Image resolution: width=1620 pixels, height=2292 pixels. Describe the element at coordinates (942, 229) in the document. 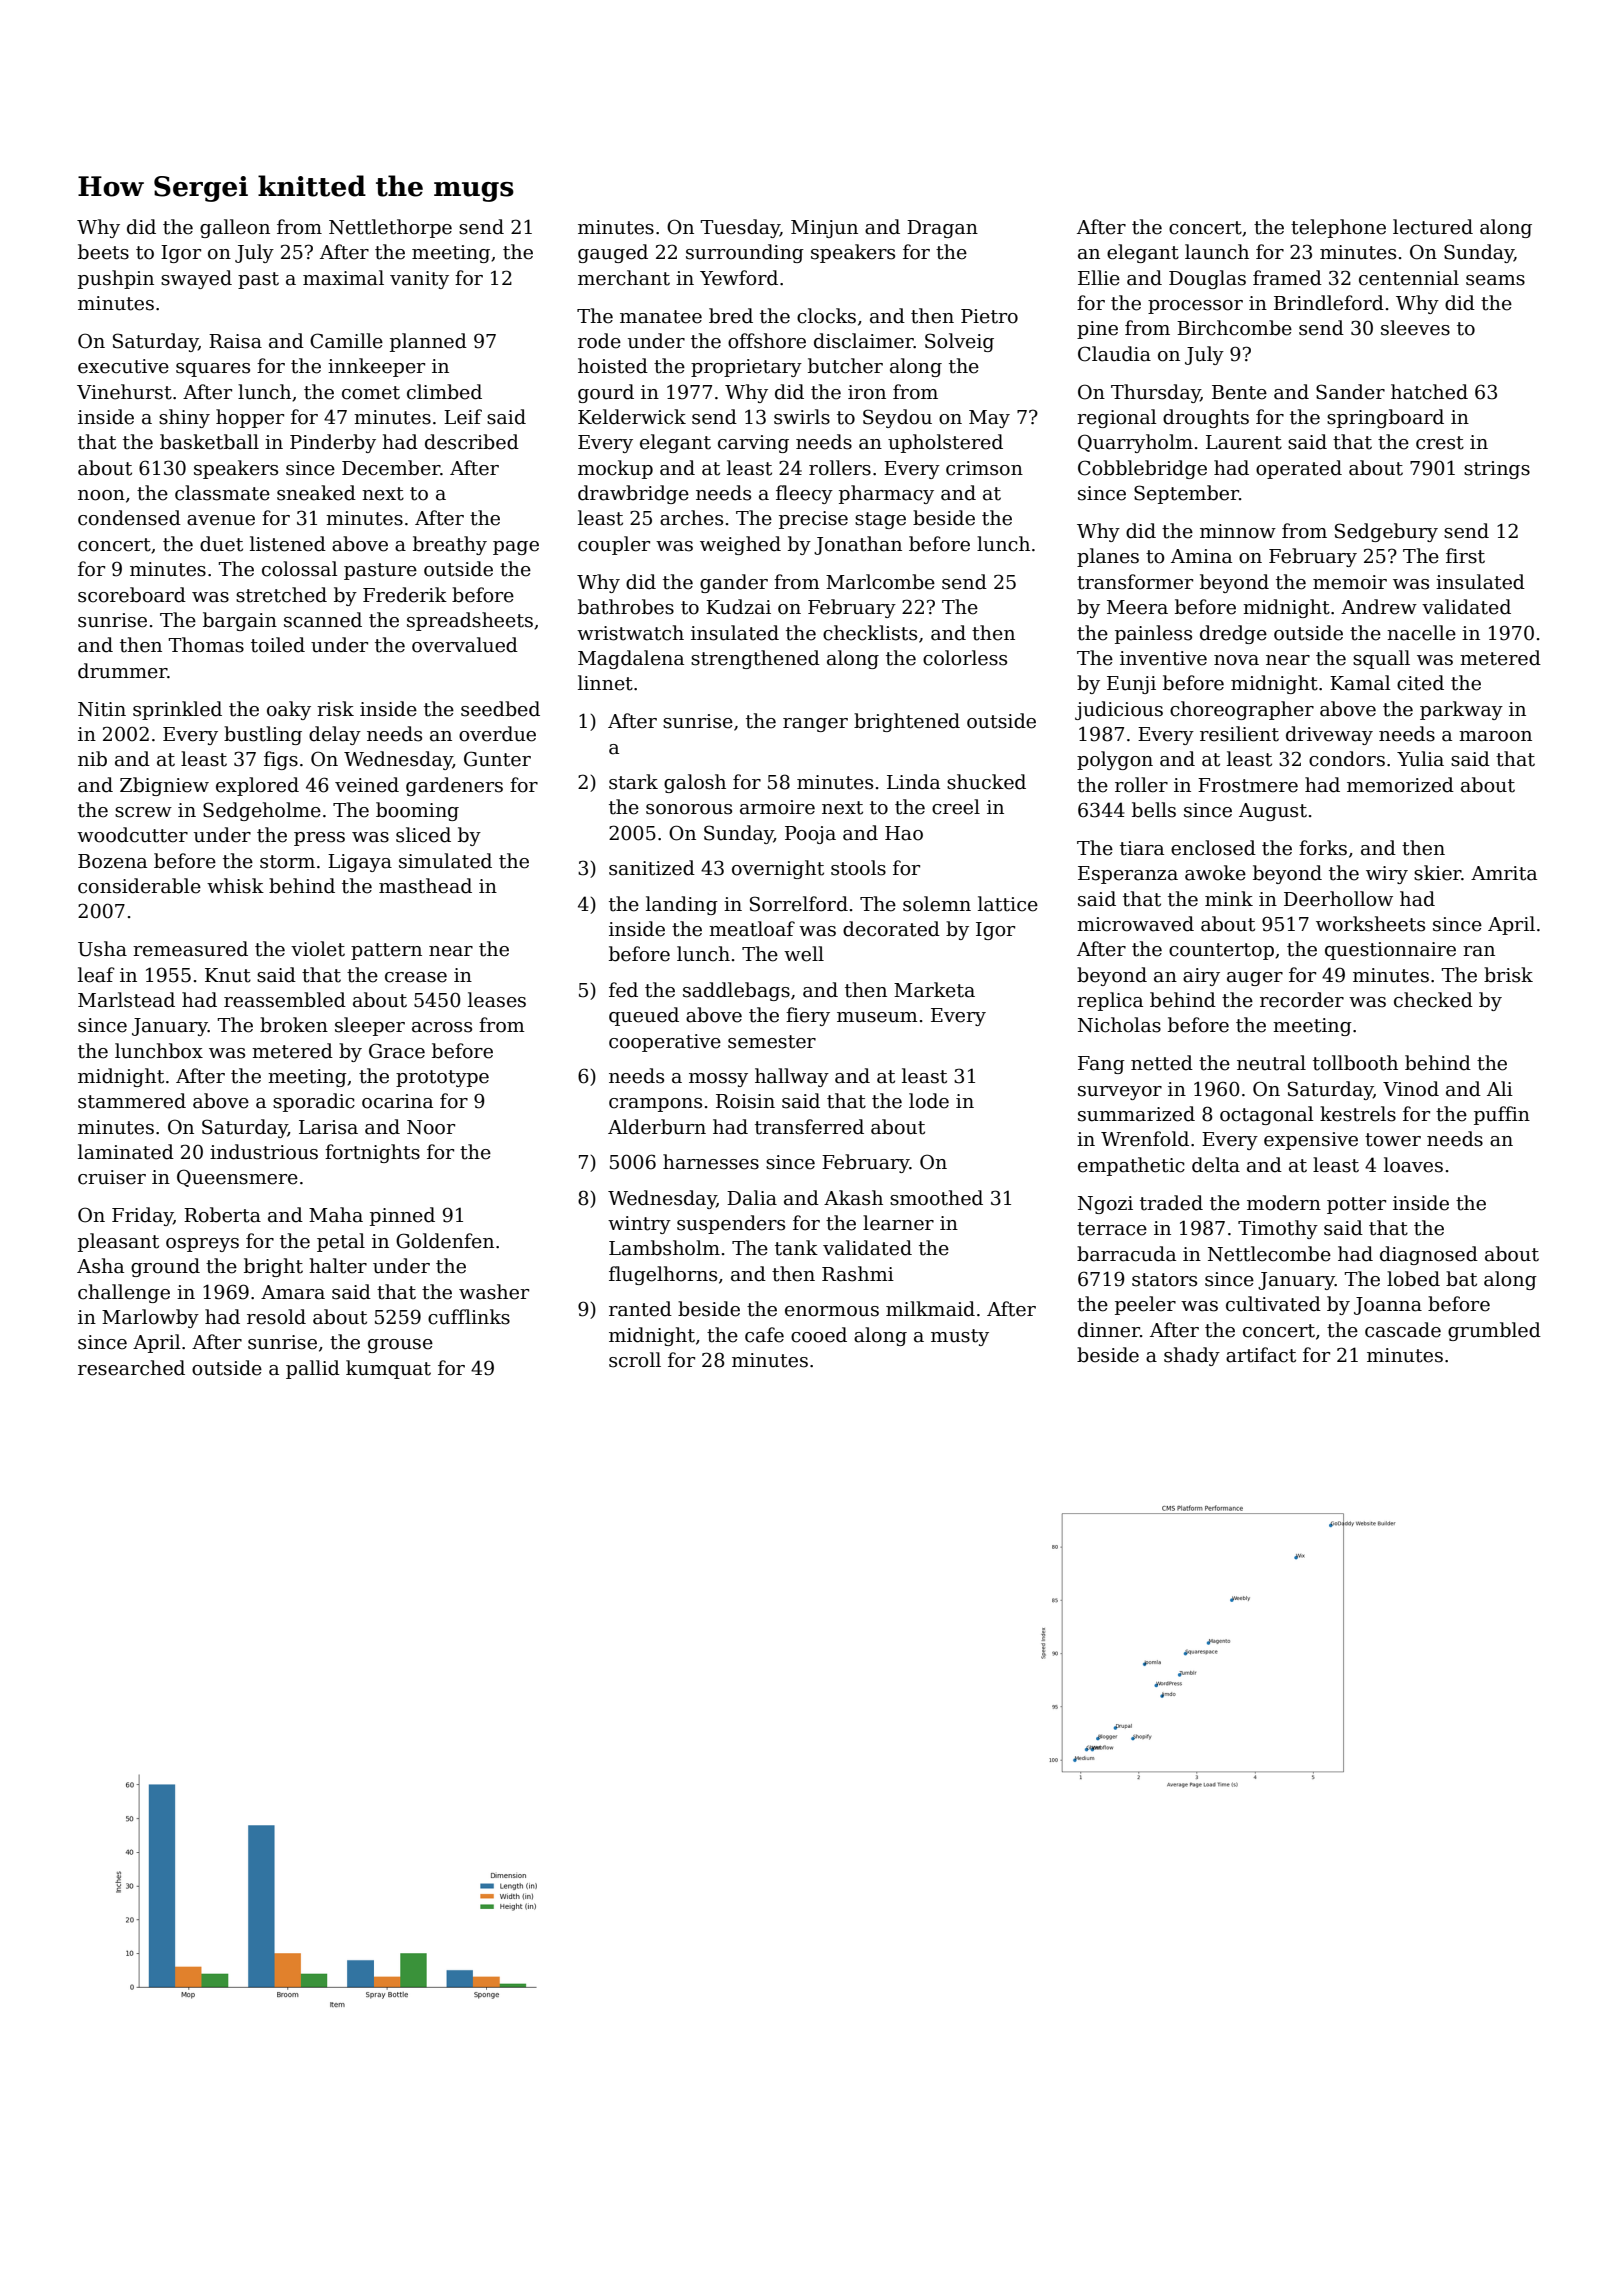

I see `Dragan` at that location.
